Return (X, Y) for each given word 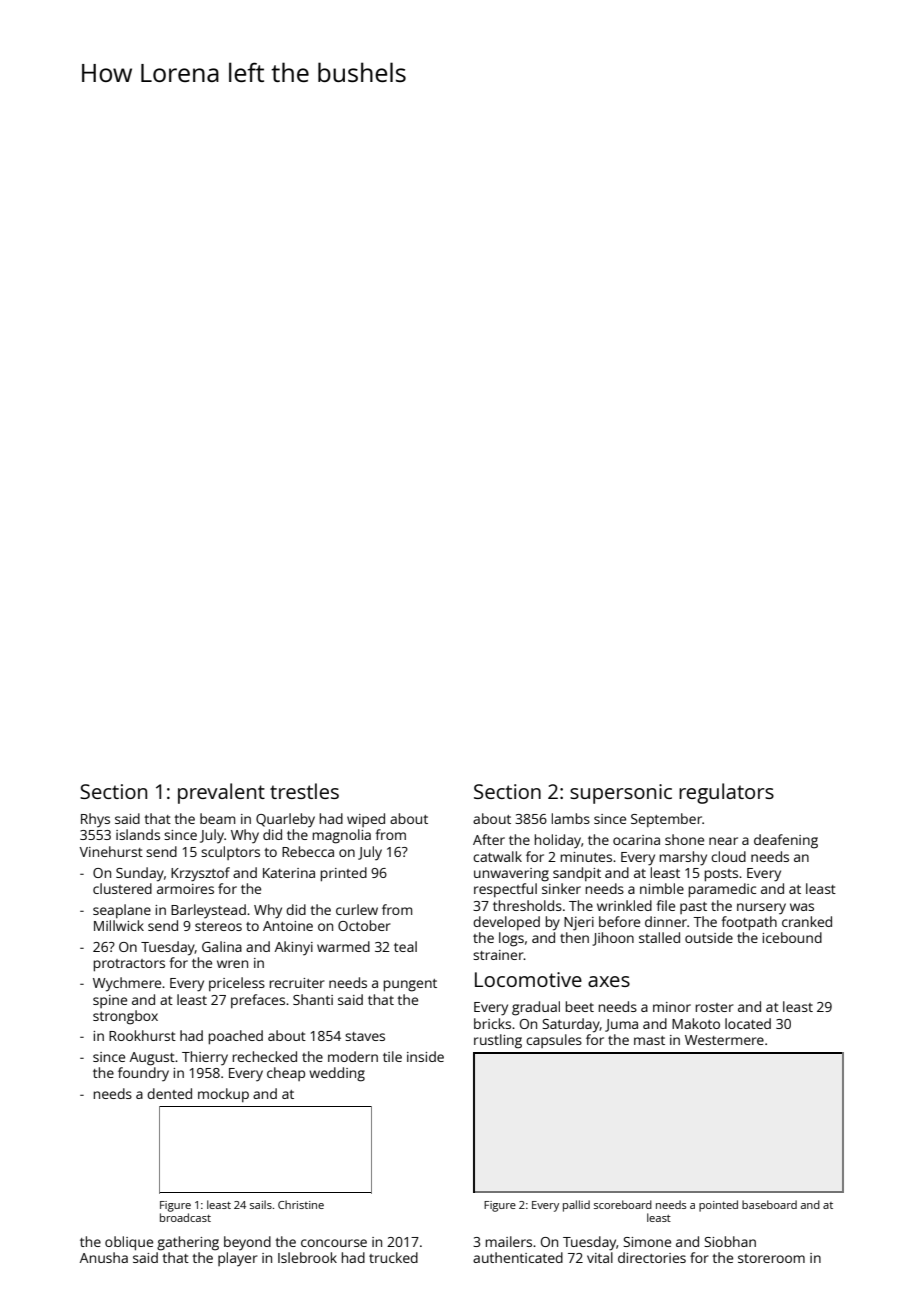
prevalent (221, 793)
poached (236, 1037)
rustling (498, 1041)
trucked (393, 1257)
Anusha (104, 1257)
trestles (304, 791)
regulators (726, 793)
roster (715, 1007)
